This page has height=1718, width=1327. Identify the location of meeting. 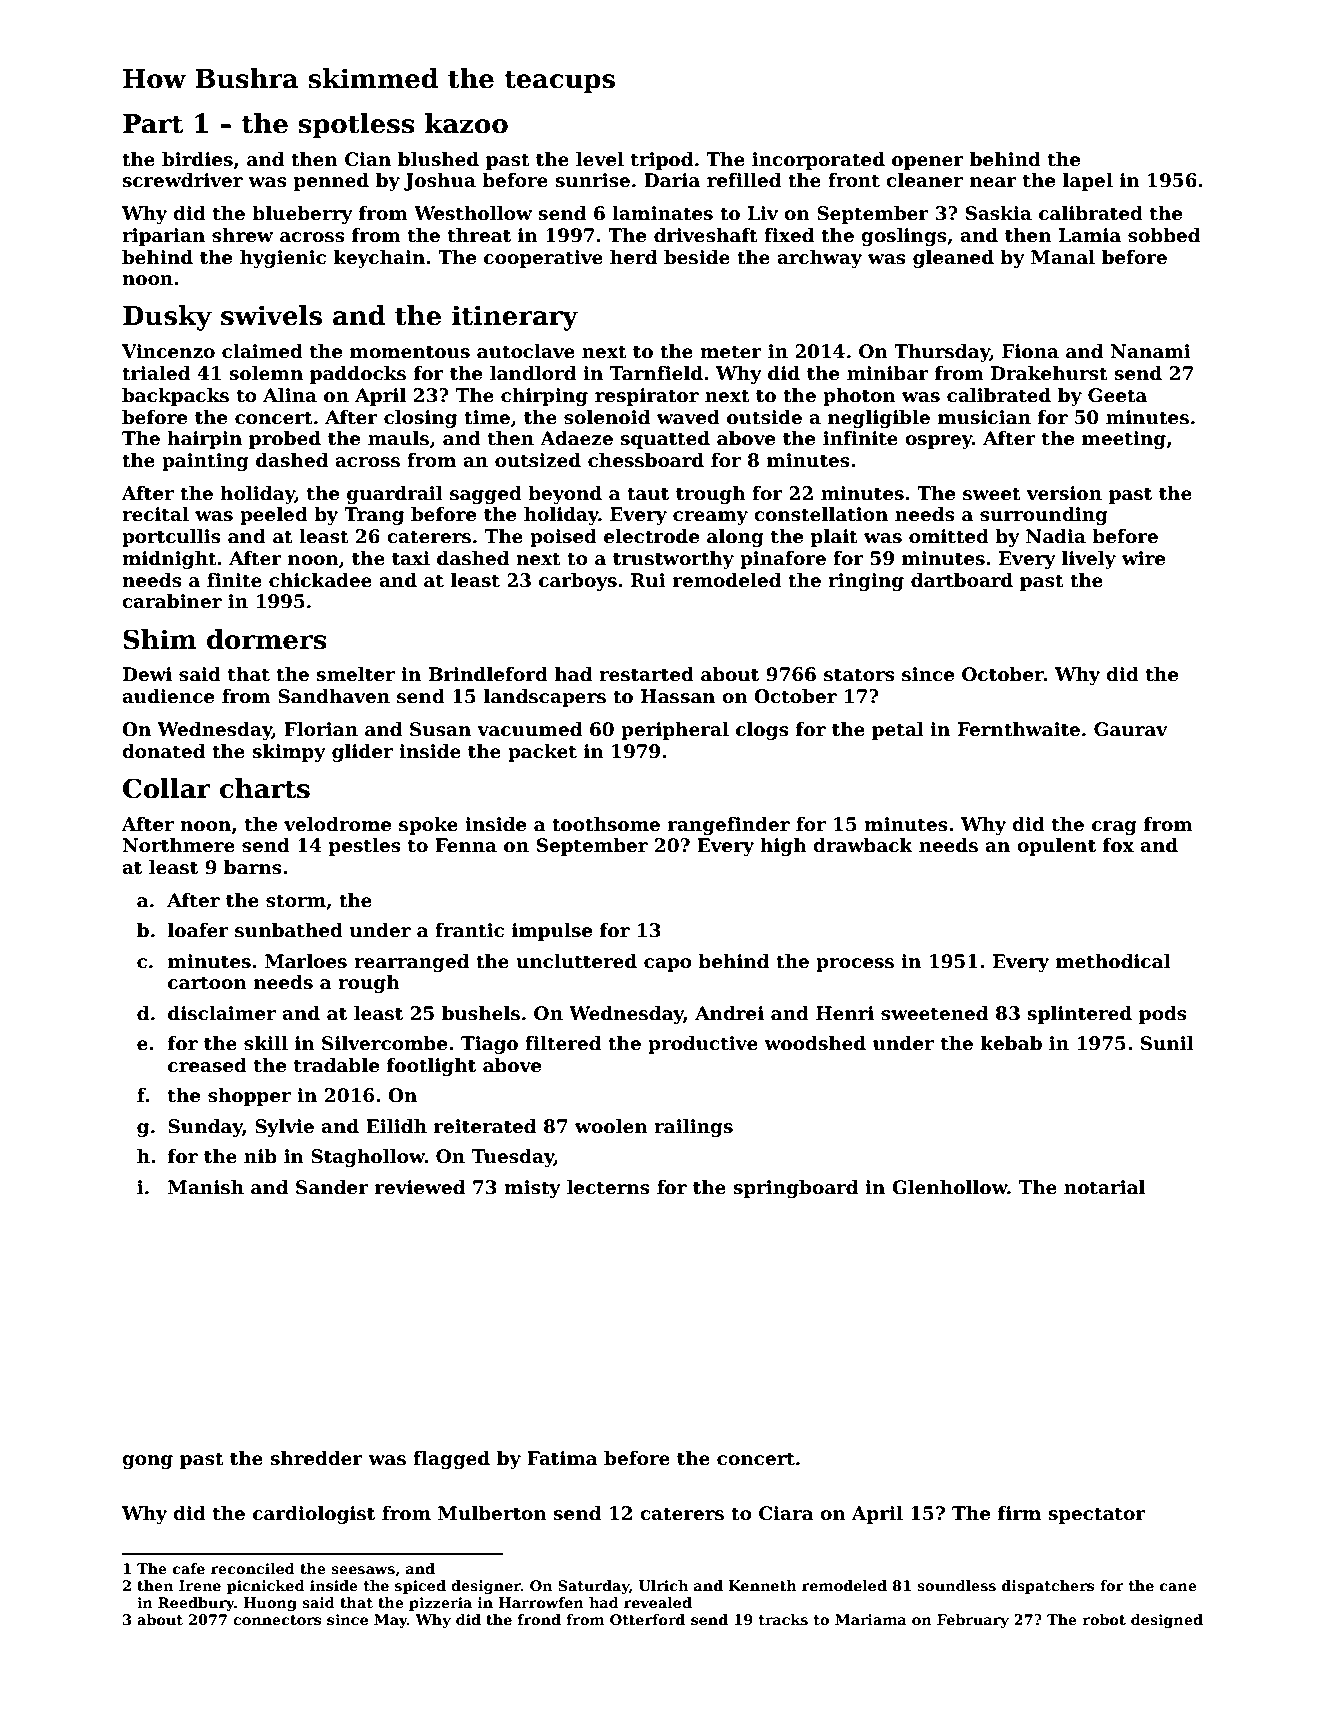
(1124, 440).
